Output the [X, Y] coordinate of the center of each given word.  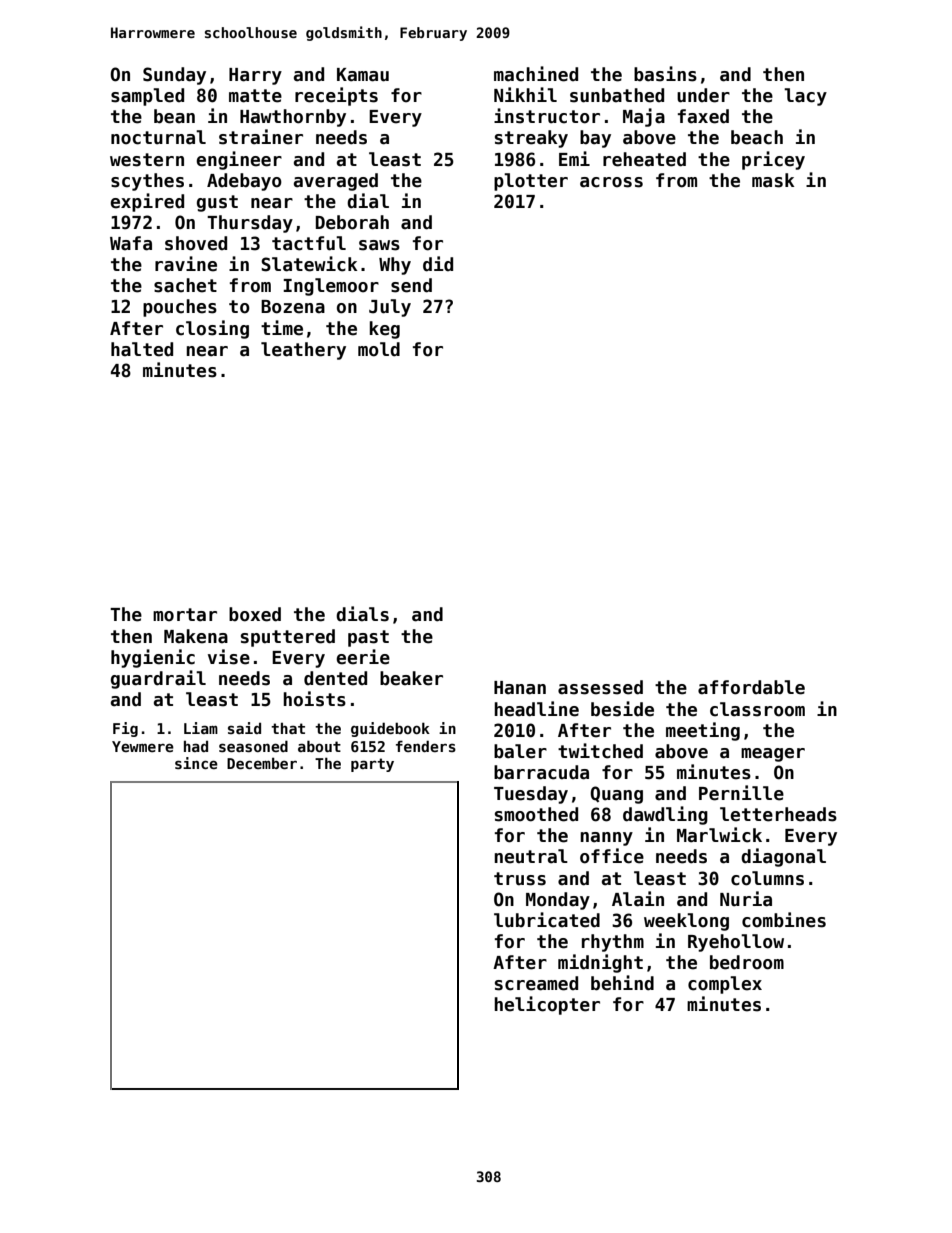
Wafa [131, 243]
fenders [426, 746]
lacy [805, 97]
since [196, 763]
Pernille [741, 793]
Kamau [363, 75]
